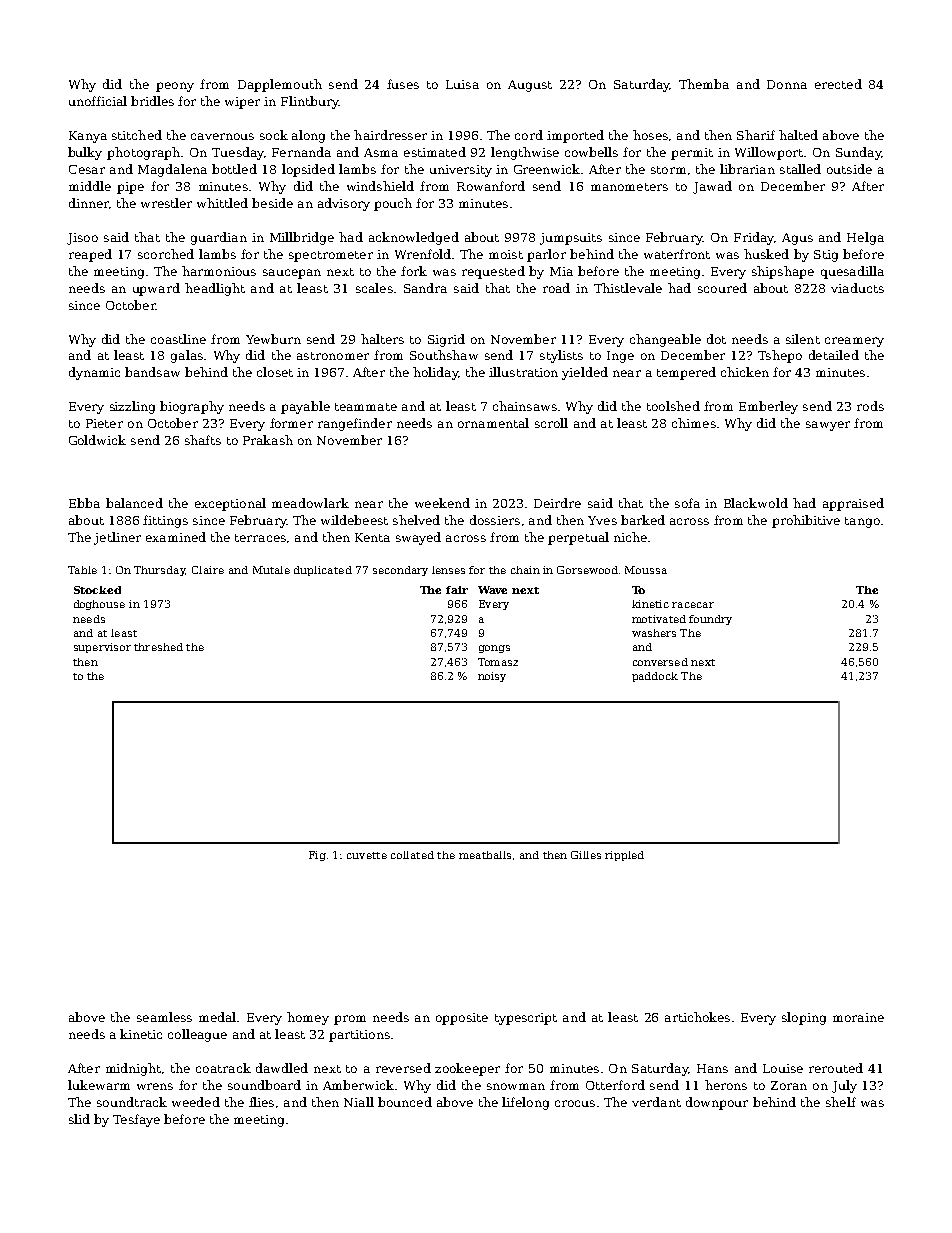 The image size is (952, 1233). What do you see at coordinates (448, 570) in the screenshot?
I see `lenses` at bounding box center [448, 570].
